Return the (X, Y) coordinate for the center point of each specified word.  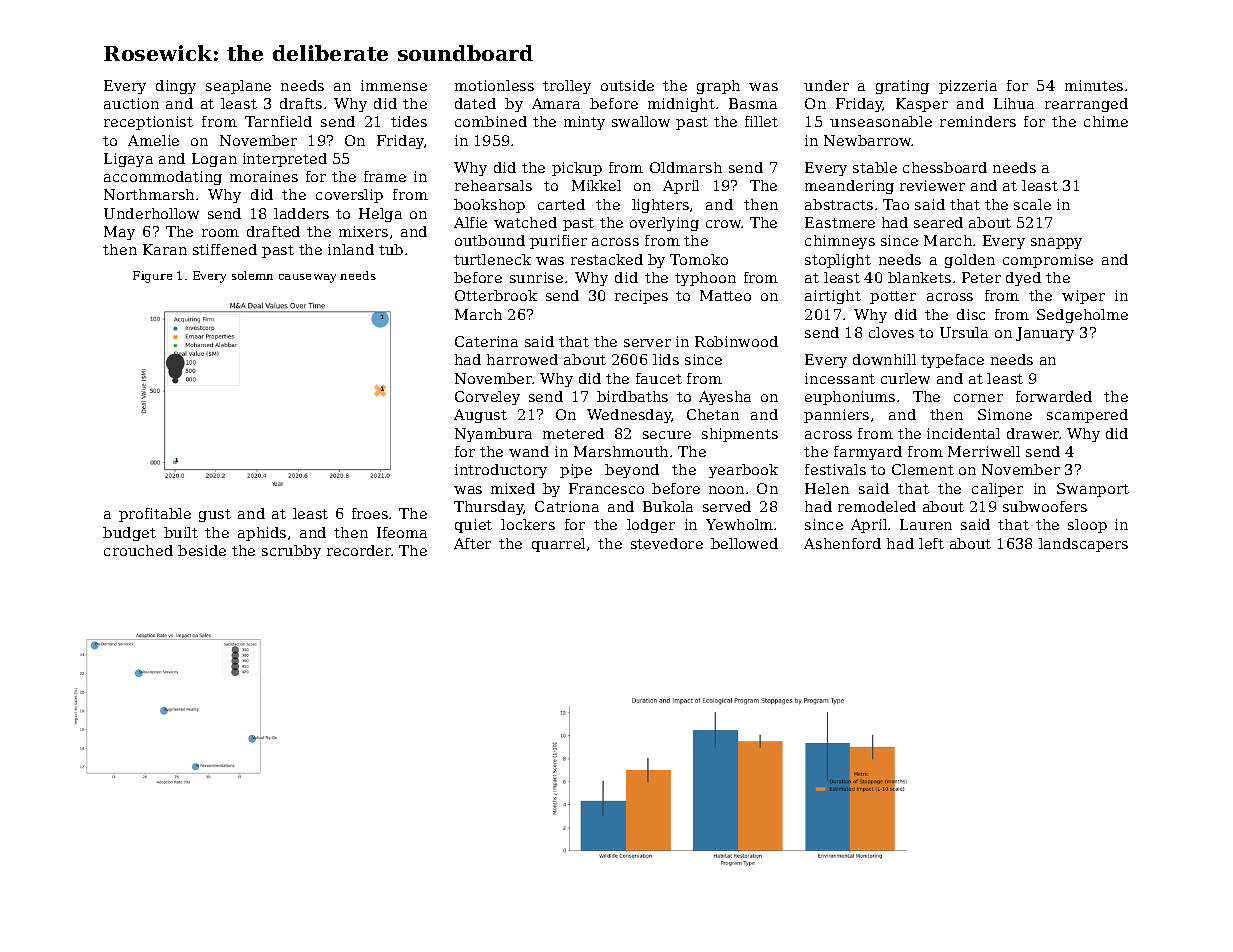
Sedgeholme (1082, 316)
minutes (1094, 85)
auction (131, 103)
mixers (363, 231)
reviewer (932, 185)
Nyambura (493, 435)
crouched (138, 550)
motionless (494, 85)
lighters (660, 206)
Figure (152, 277)
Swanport (1093, 490)
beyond (632, 471)
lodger (651, 526)
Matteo (725, 295)
